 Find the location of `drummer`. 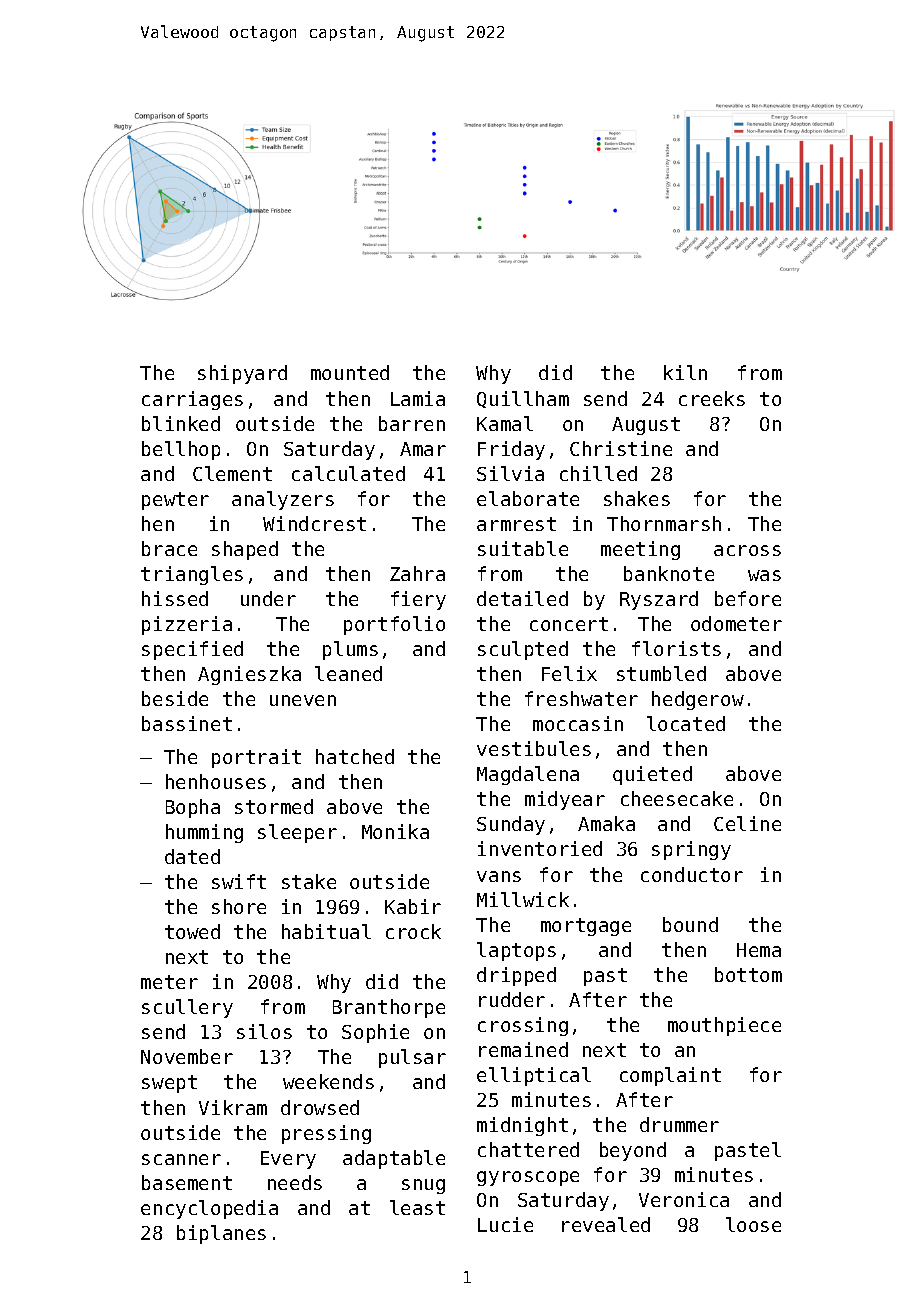

drummer is located at coordinates (679, 1124).
